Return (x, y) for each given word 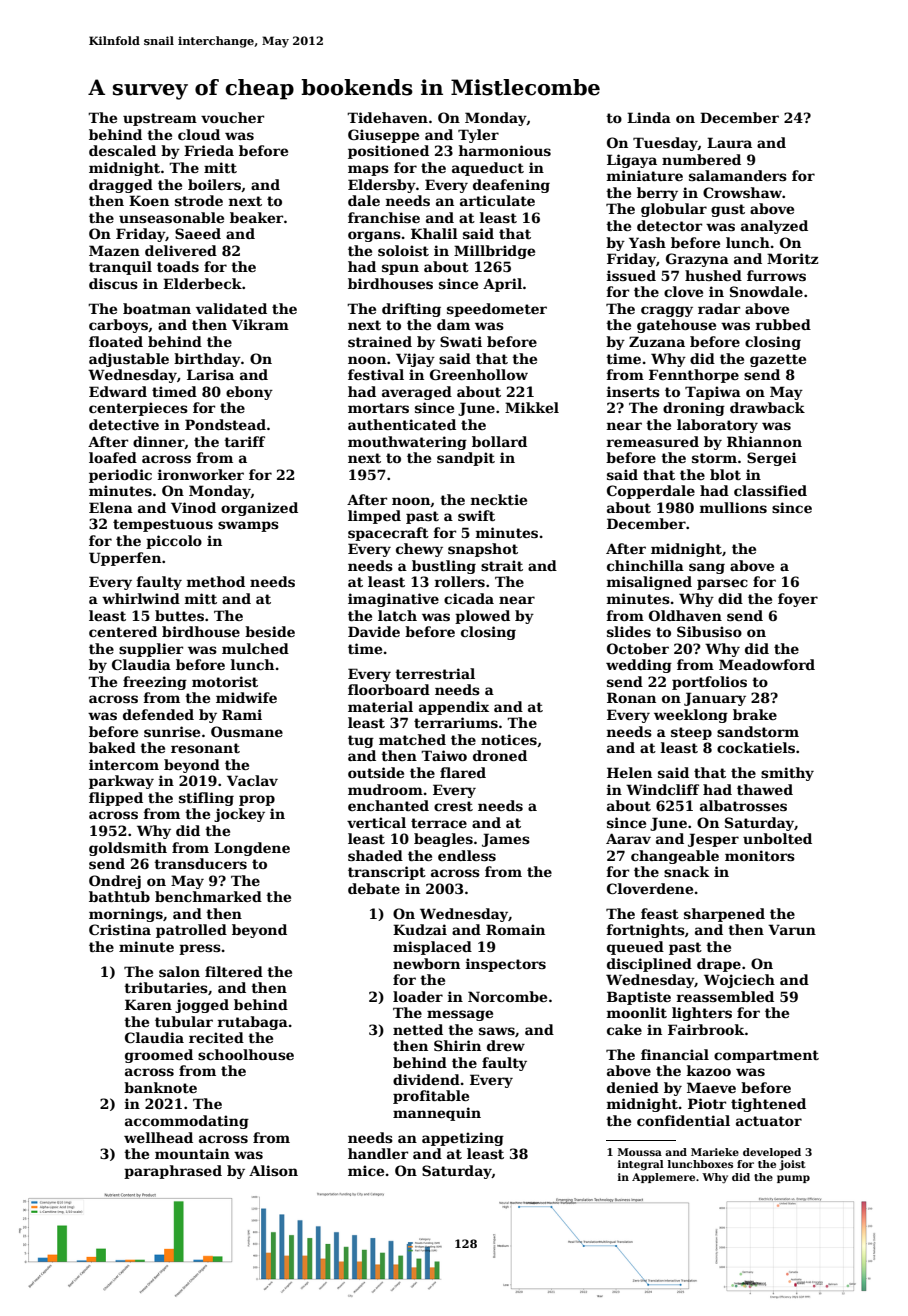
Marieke (715, 1152)
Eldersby (382, 186)
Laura (729, 142)
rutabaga (252, 1023)
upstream (160, 119)
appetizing (463, 1139)
